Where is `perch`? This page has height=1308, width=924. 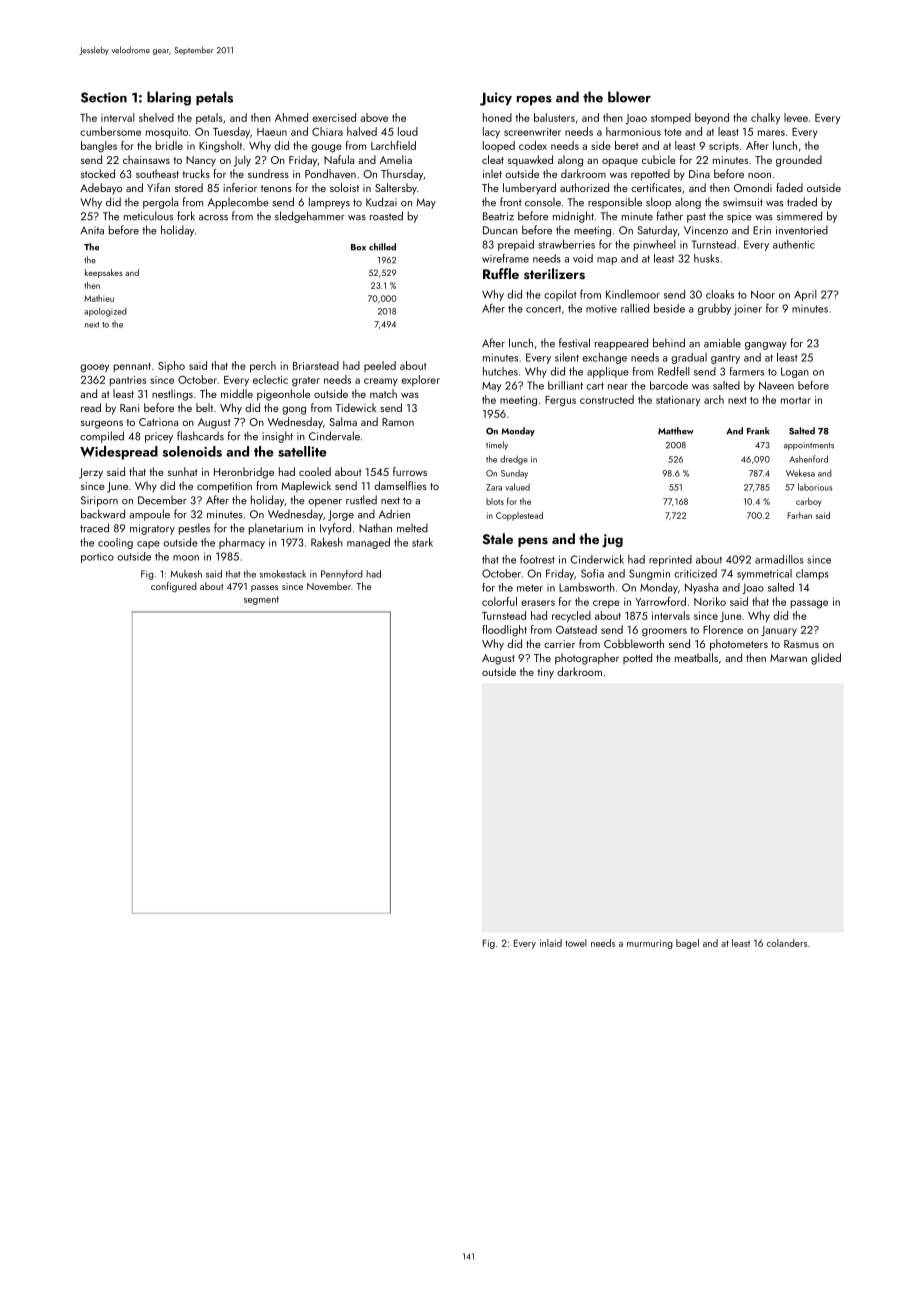
perch is located at coordinates (263, 366).
